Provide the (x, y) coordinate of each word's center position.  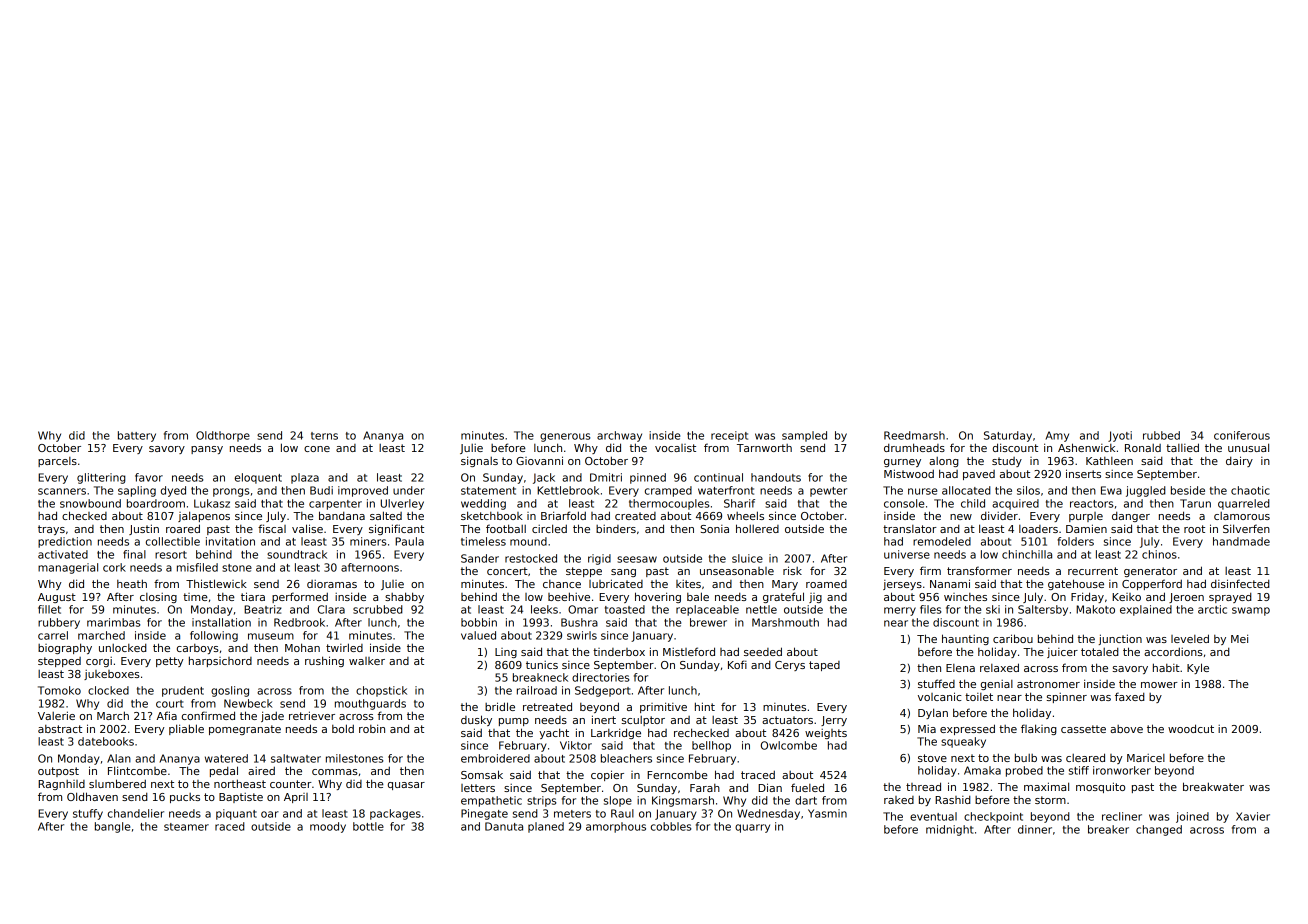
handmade (1241, 541)
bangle (112, 827)
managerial (68, 568)
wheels (745, 515)
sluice (747, 558)
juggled (1146, 491)
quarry (752, 828)
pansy (207, 450)
